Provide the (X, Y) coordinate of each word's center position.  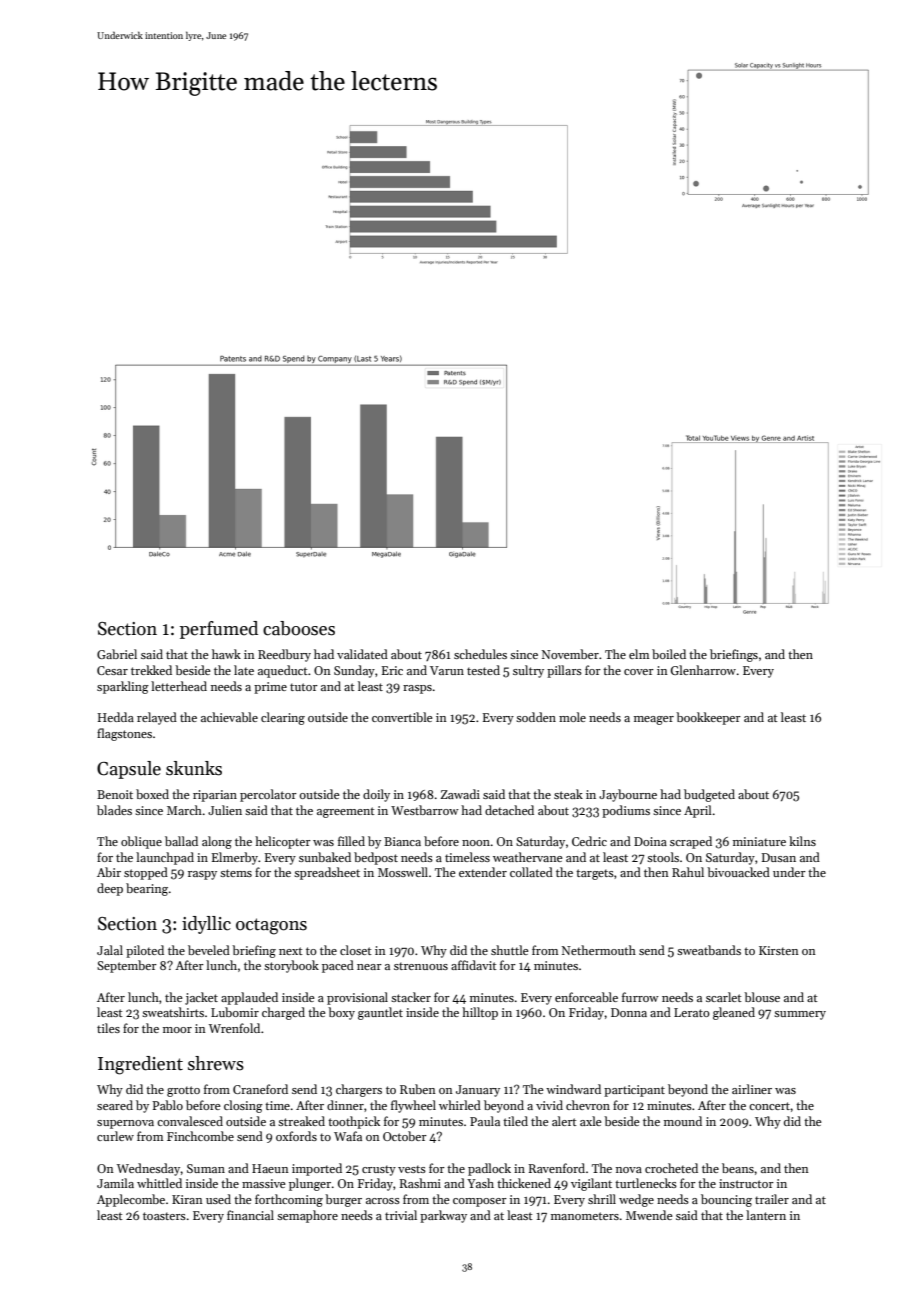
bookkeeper (708, 718)
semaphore (307, 1216)
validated (362, 654)
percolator (268, 795)
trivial (401, 1215)
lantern (766, 1215)
